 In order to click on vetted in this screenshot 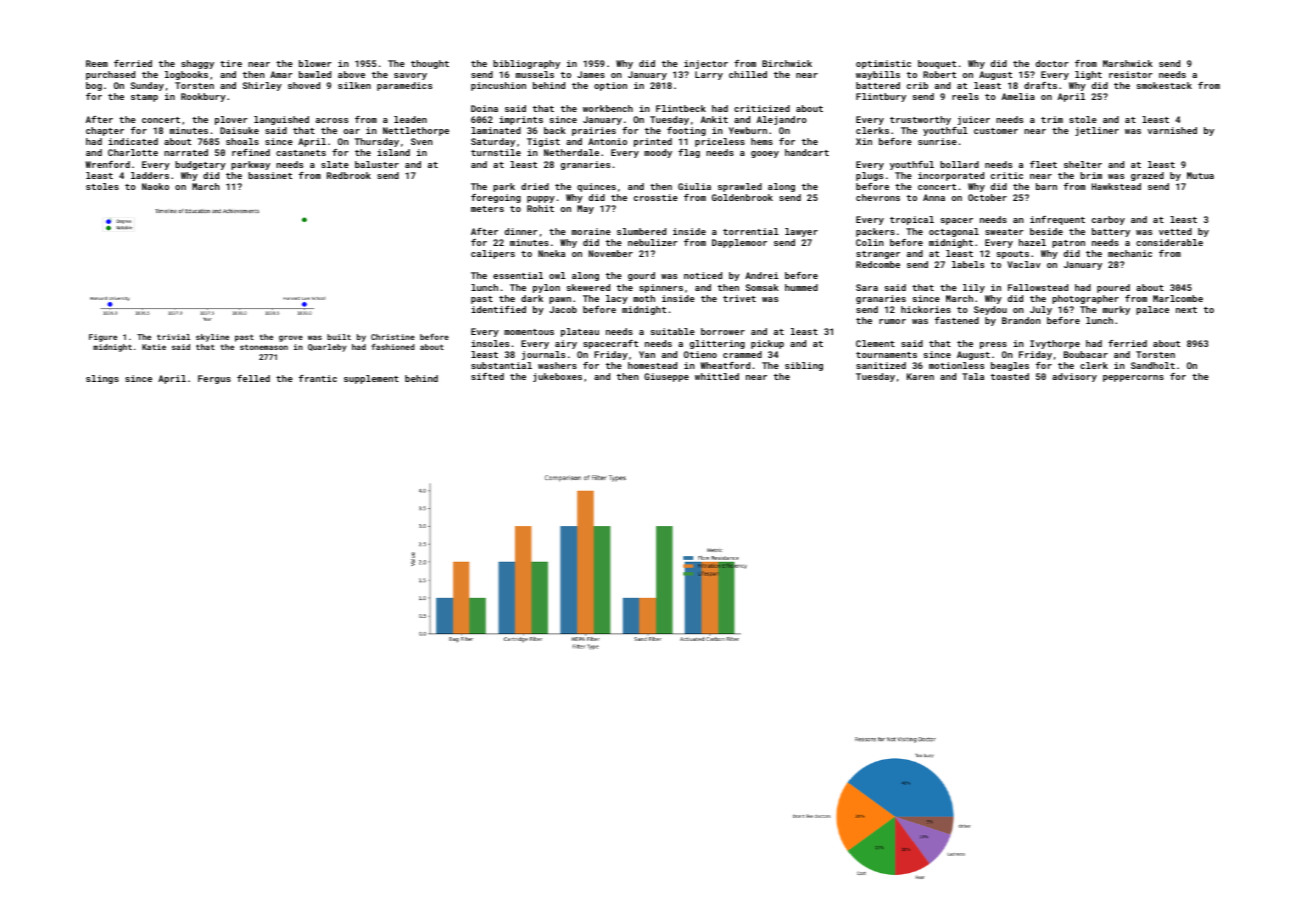, I will do `click(1175, 231)`.
